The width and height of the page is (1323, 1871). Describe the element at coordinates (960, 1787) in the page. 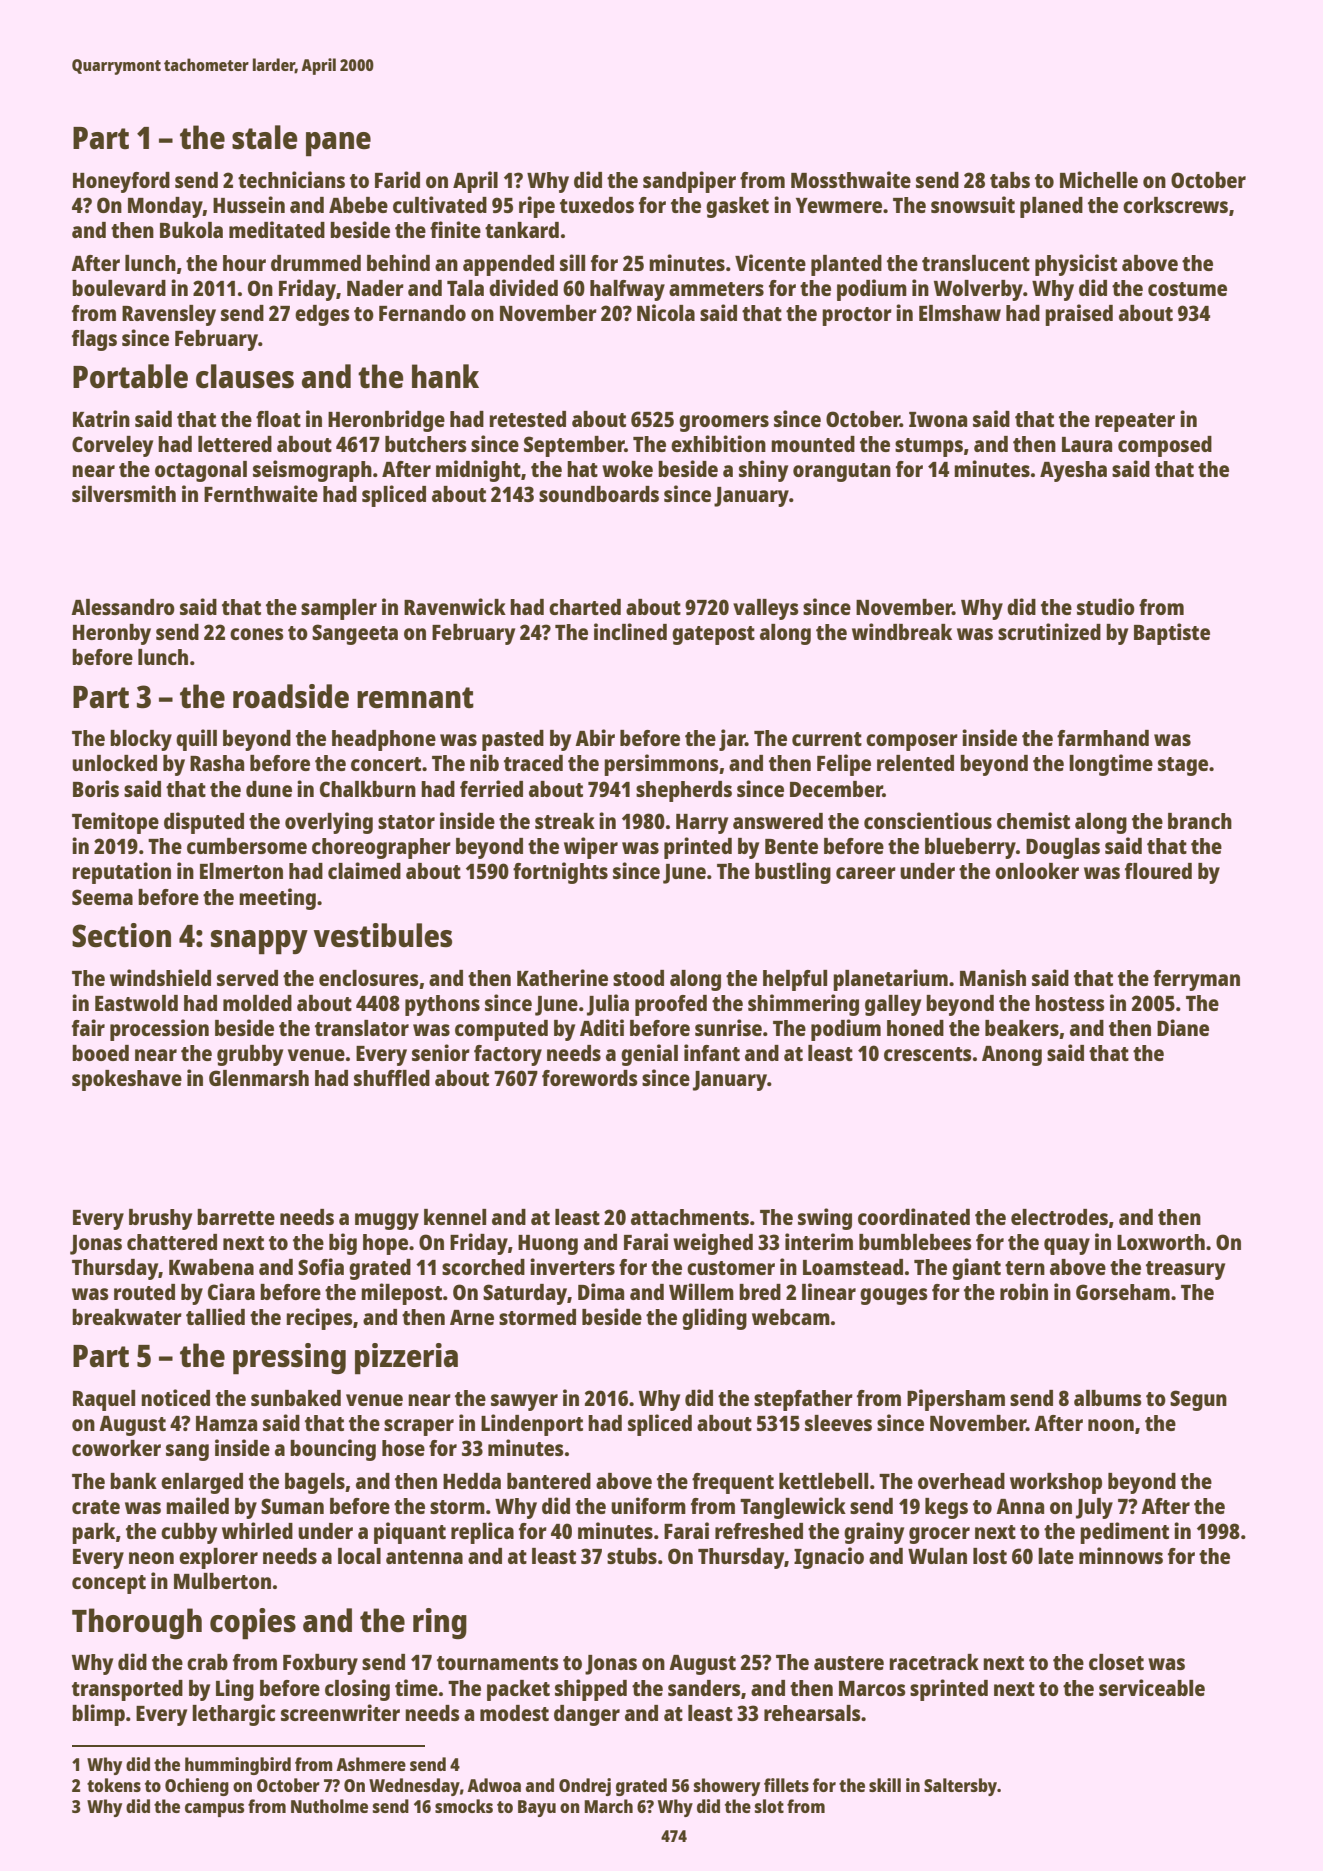

I see `Saltersby` at that location.
